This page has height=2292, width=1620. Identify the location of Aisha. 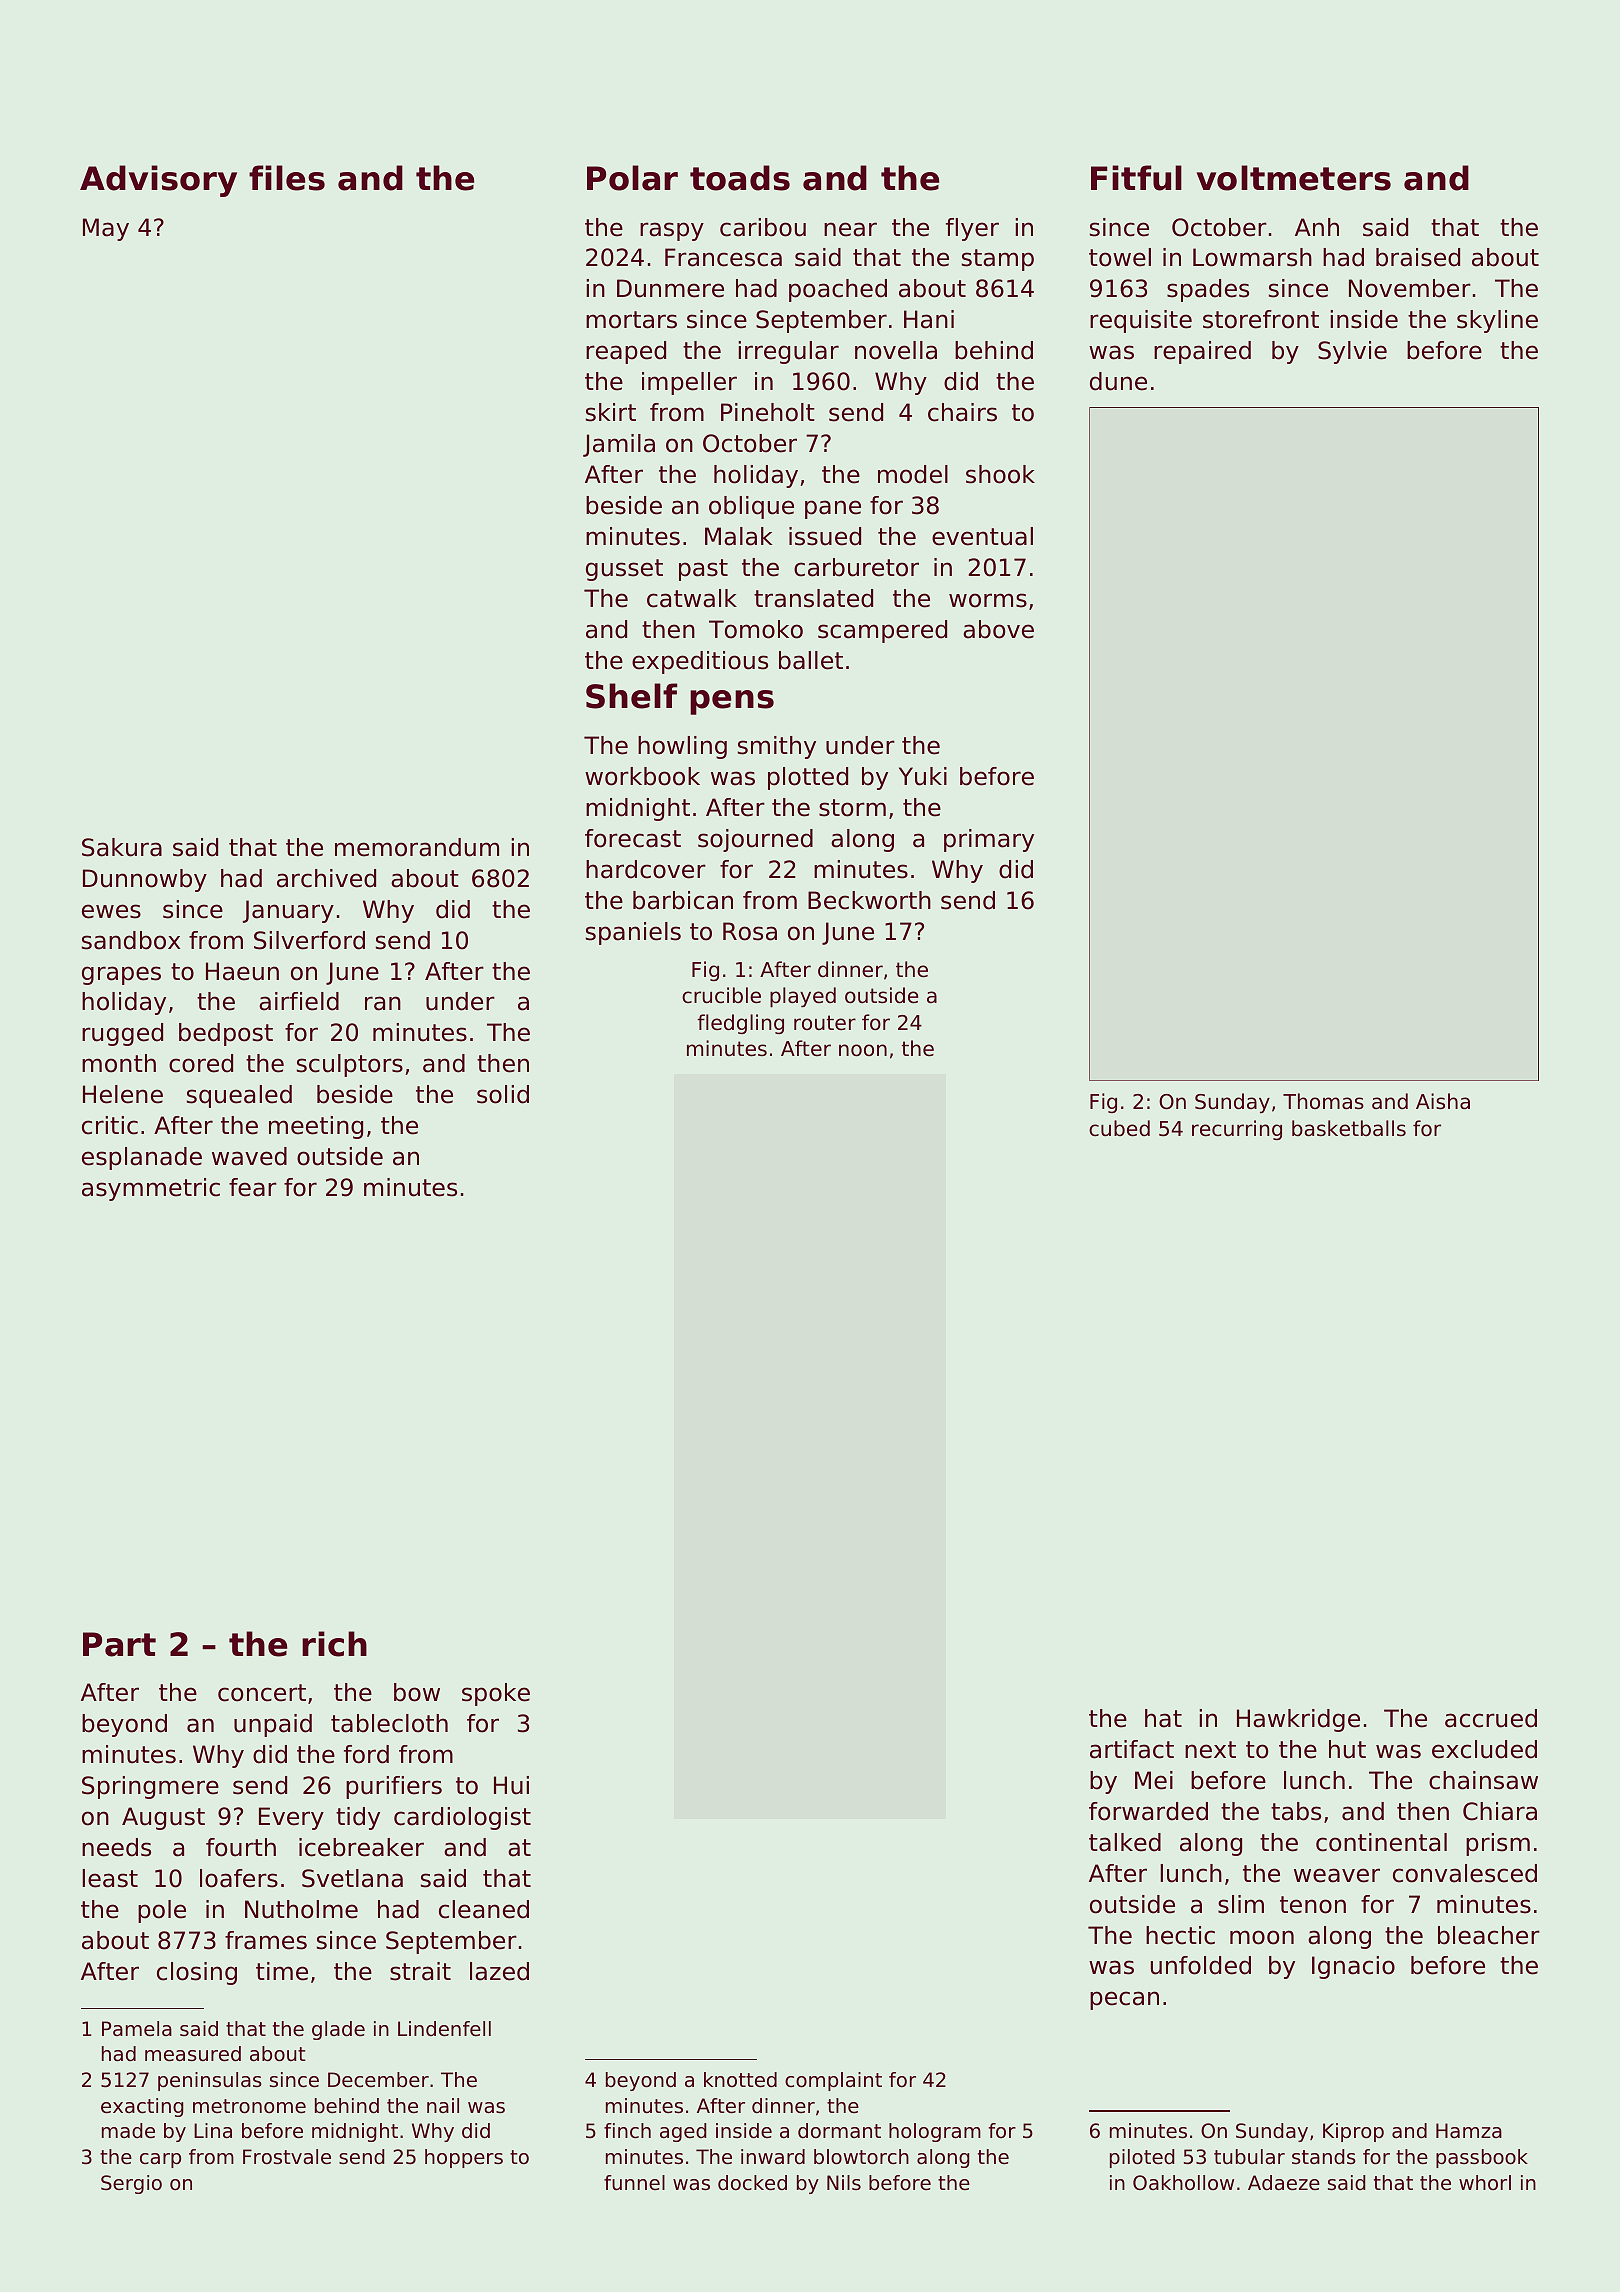
(1443, 1101).
